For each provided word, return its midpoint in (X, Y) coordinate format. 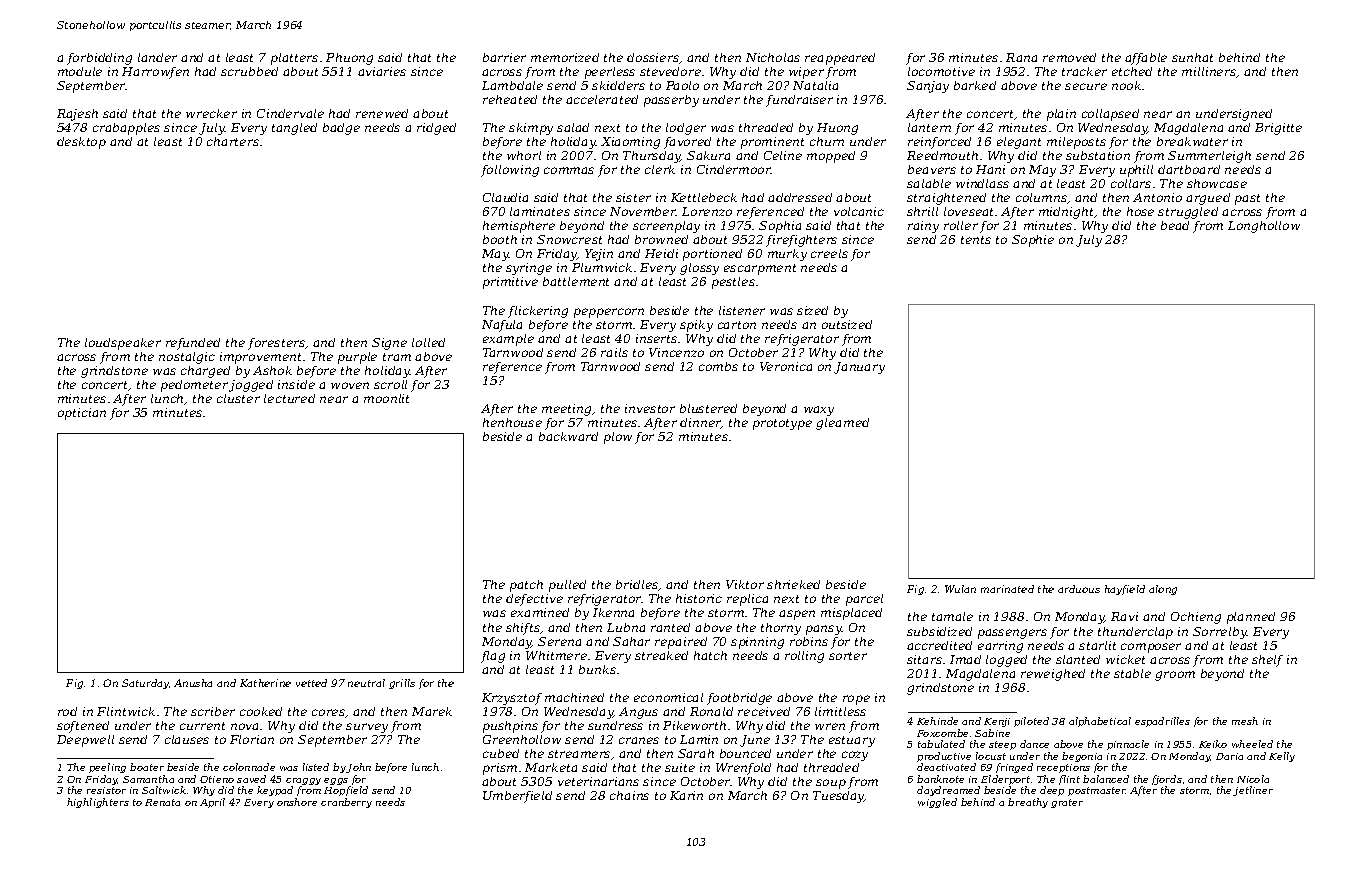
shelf (1267, 661)
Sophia (780, 227)
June (755, 741)
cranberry (346, 803)
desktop (81, 143)
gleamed (842, 424)
